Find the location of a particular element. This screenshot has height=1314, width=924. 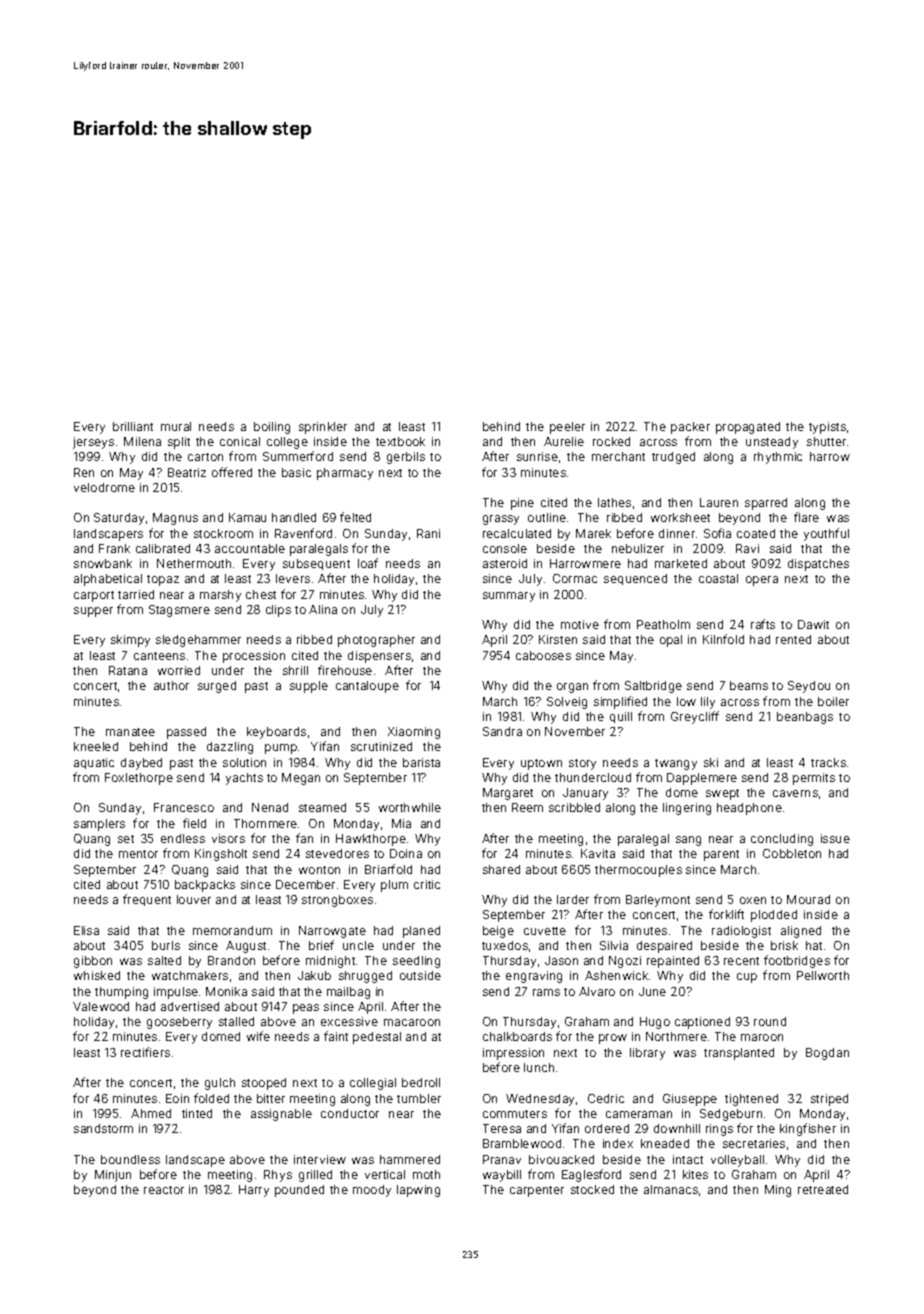

propagated is located at coordinates (748, 428).
